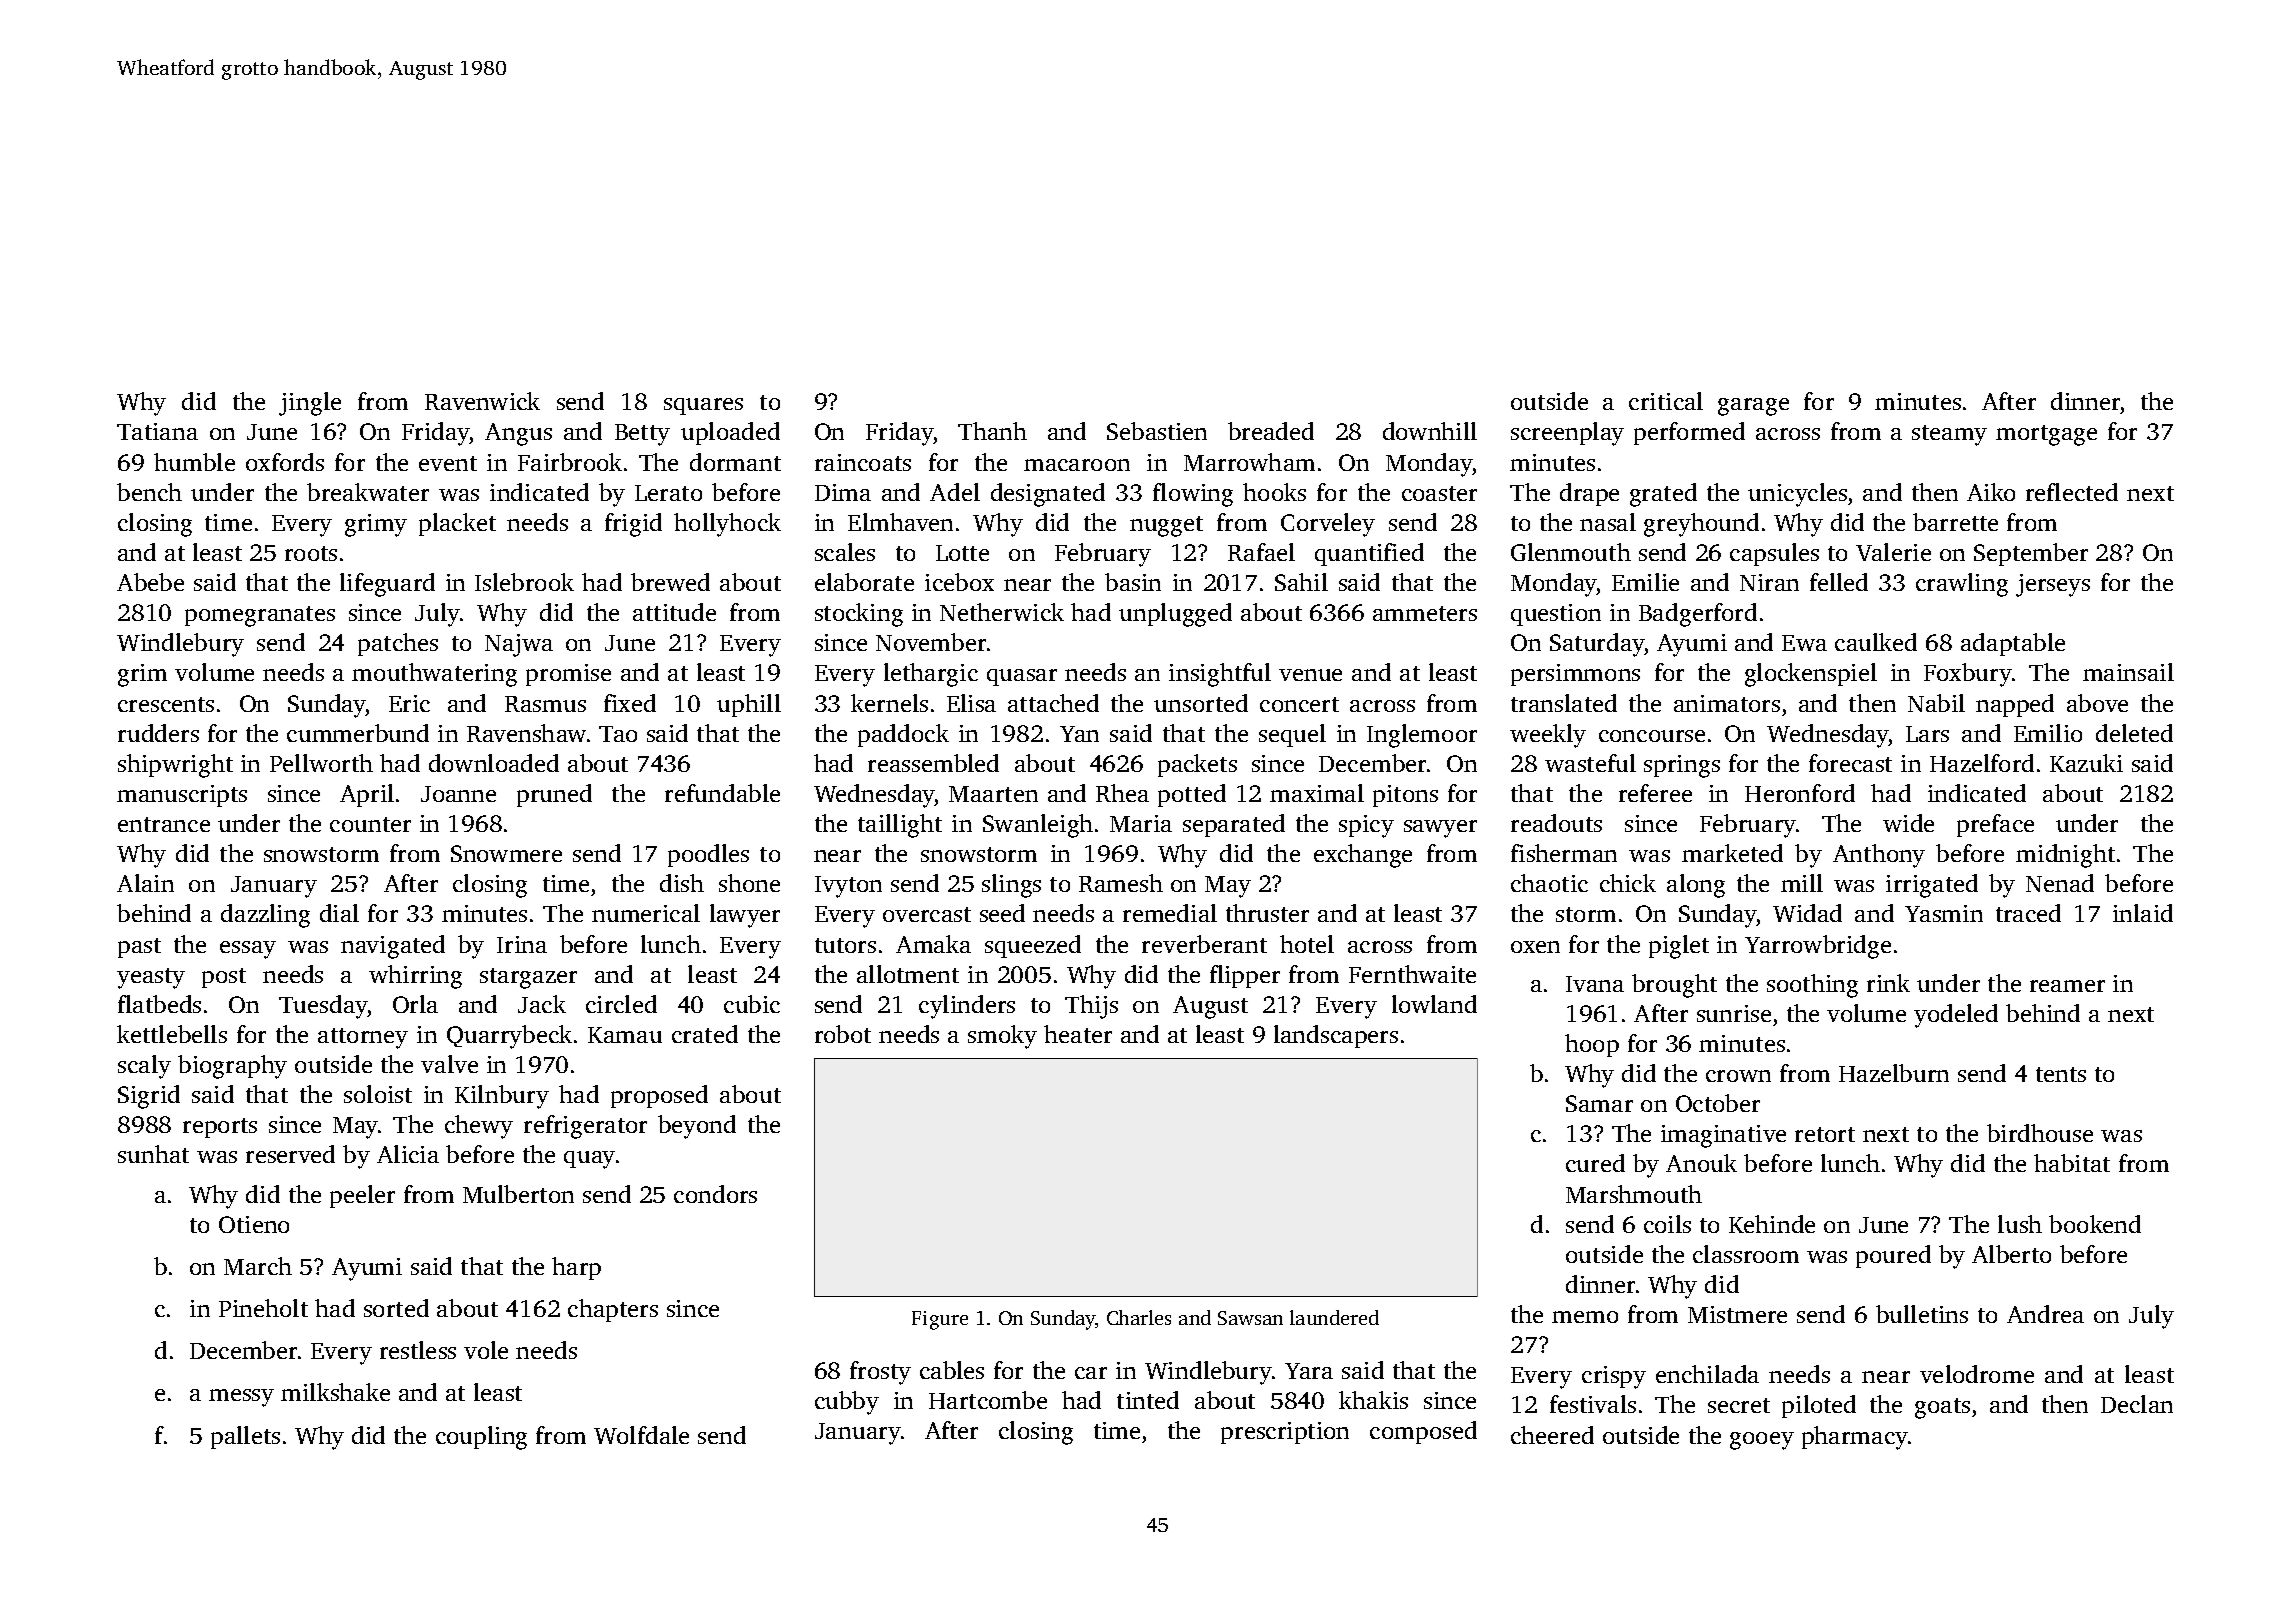 Image resolution: width=2292 pixels, height=1620 pixels. What do you see at coordinates (1439, 493) in the page?
I see `coaster` at bounding box center [1439, 493].
